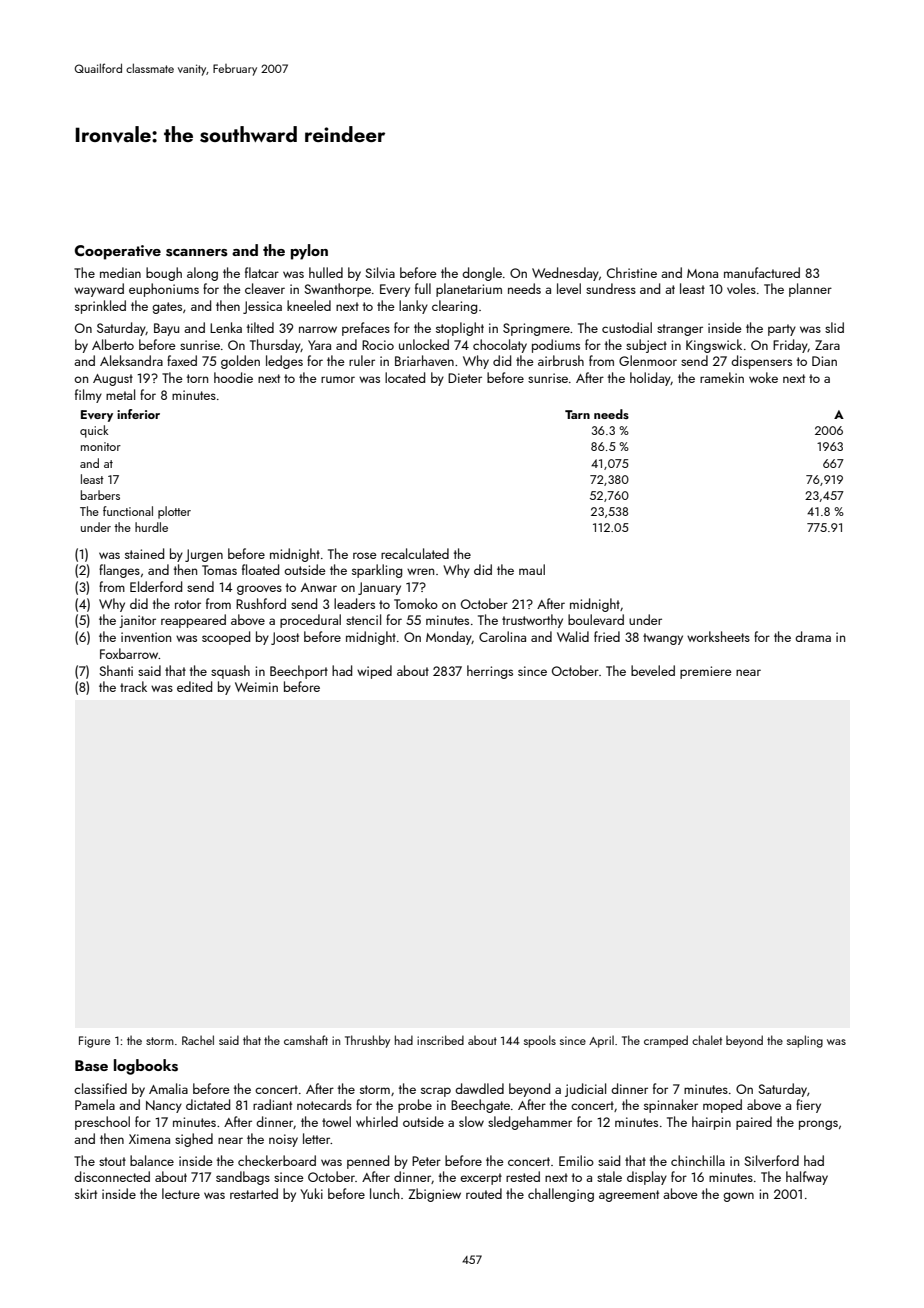 This document has width=924, height=1308. Describe the element at coordinates (194, 686) in the document. I see `edited` at that location.
